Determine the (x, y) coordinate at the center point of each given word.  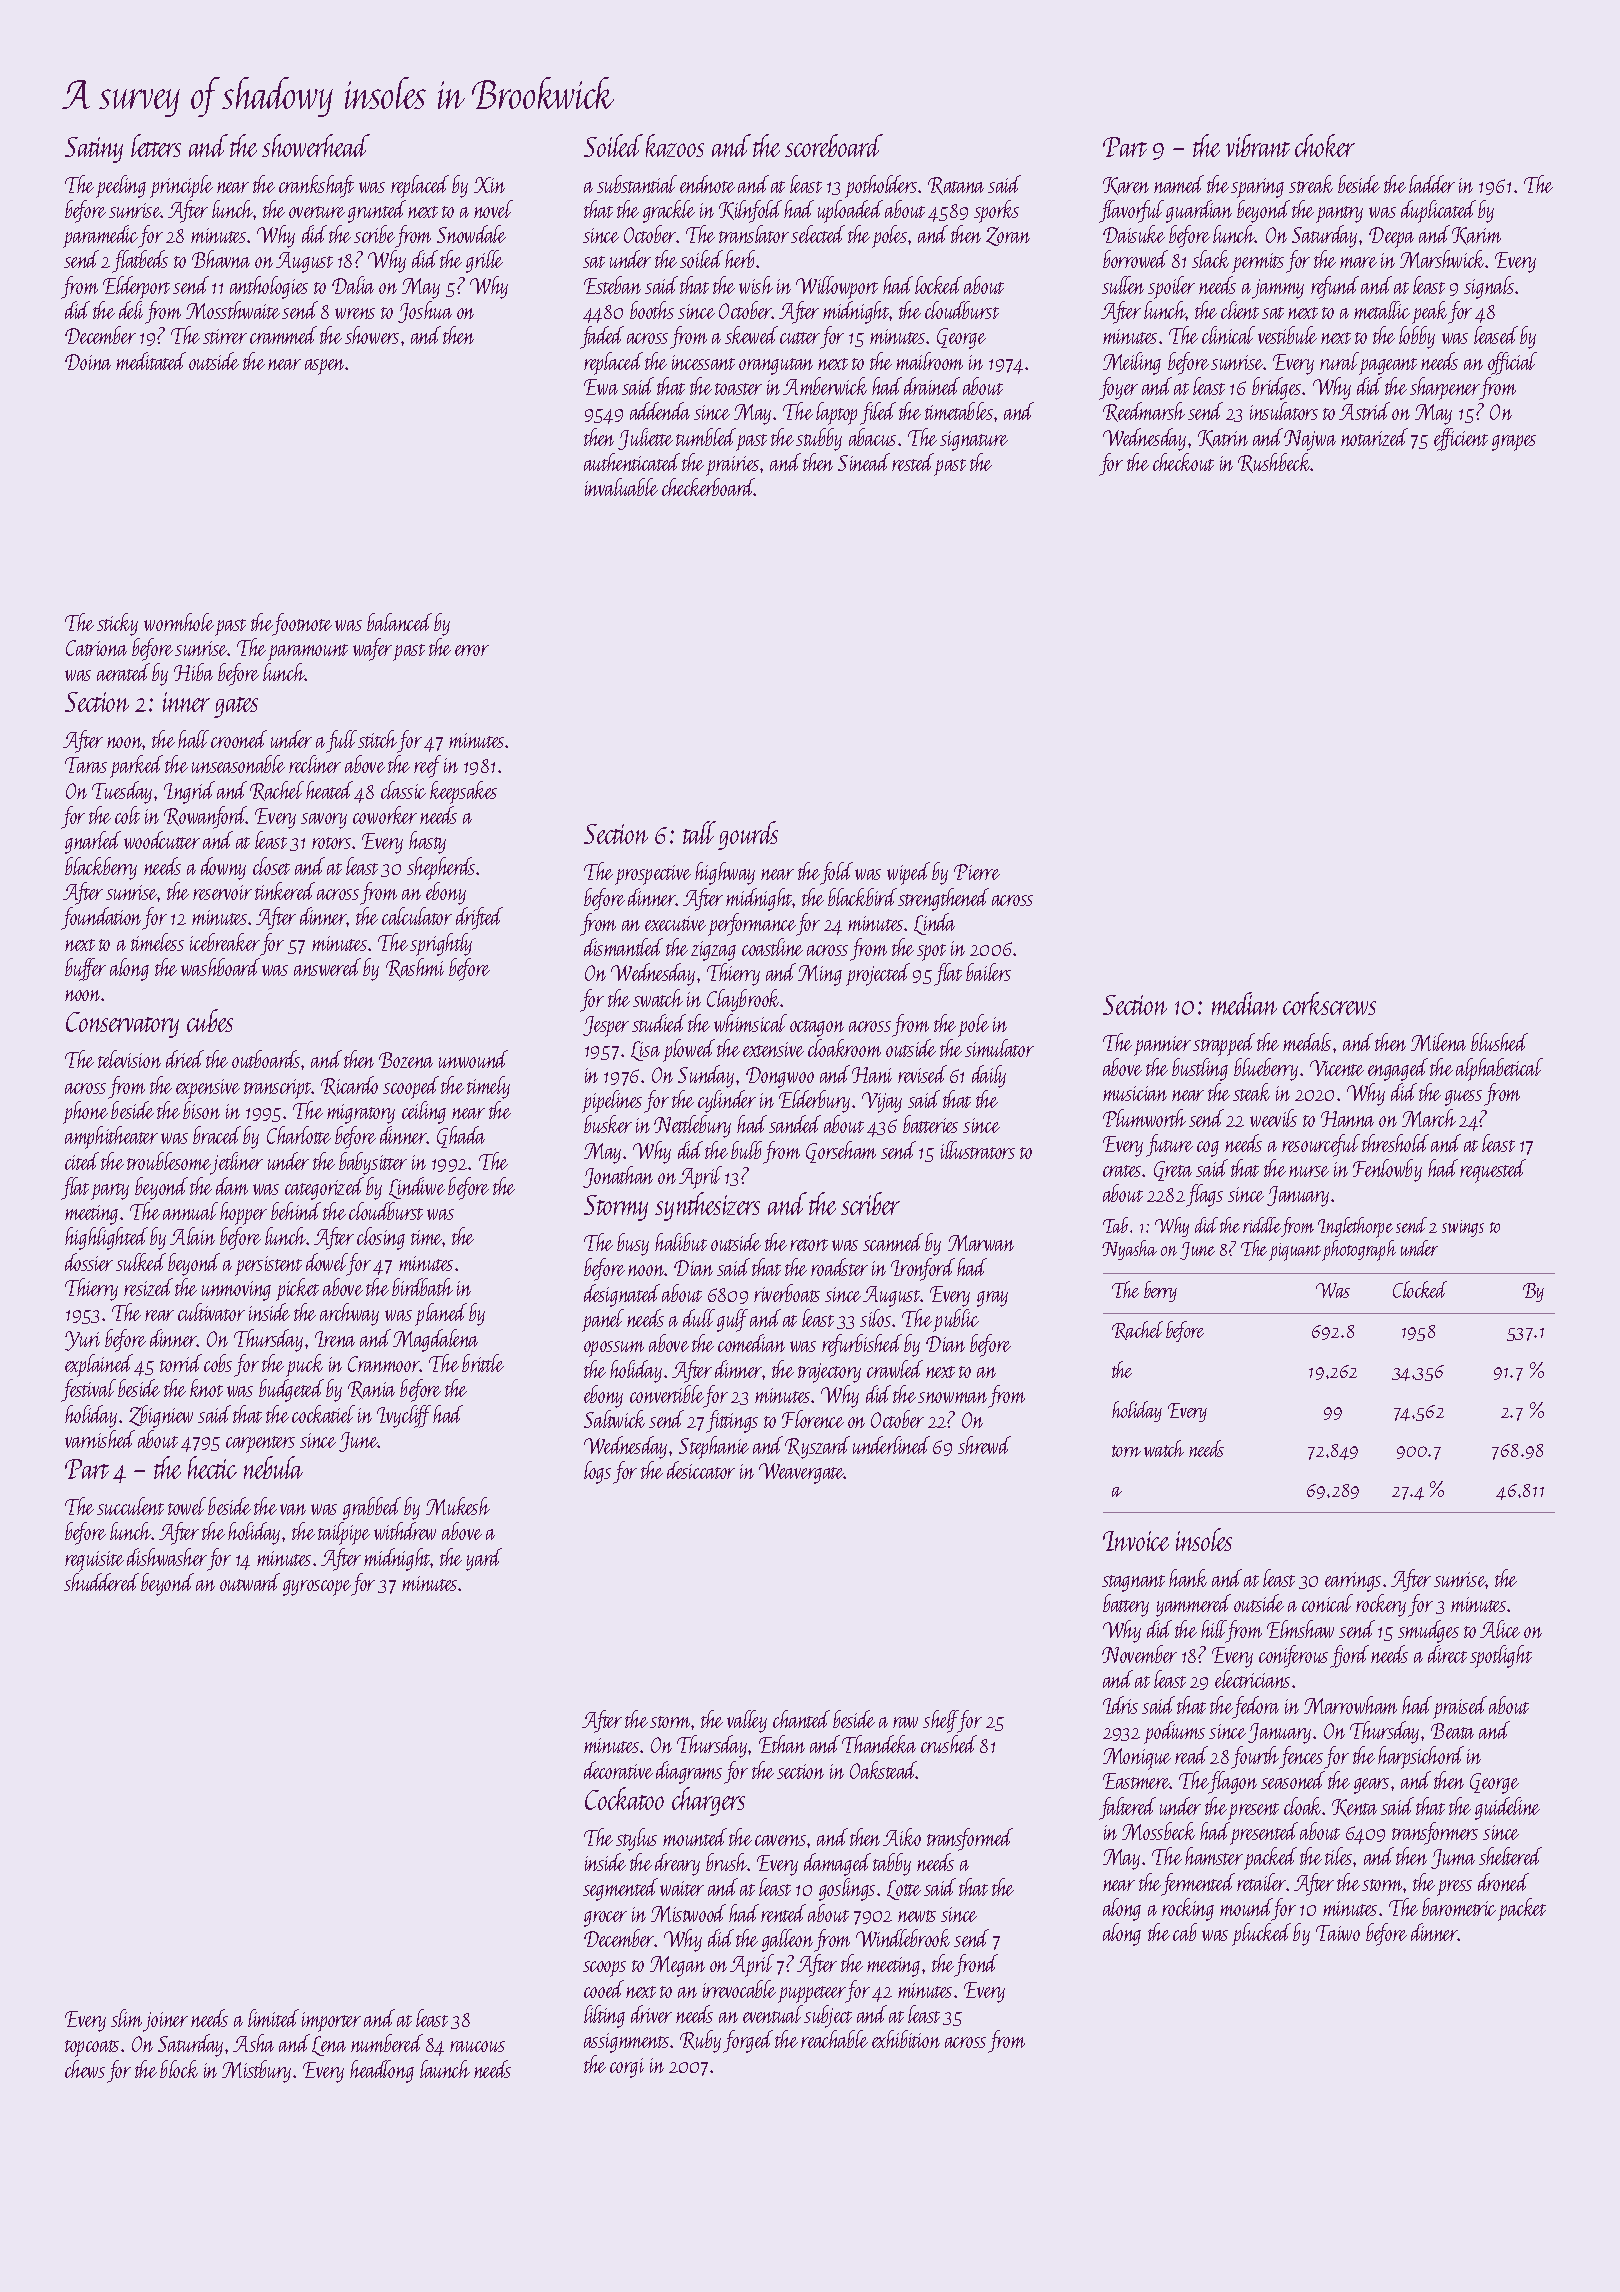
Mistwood (688, 1913)
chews (85, 2069)
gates (236, 707)
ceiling (424, 1112)
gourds (748, 835)
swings (1463, 1228)
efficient (1461, 439)
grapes (1514, 443)
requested (1493, 1171)
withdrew (405, 1531)
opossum (614, 1349)
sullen (1123, 285)
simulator (999, 1048)
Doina (88, 362)
